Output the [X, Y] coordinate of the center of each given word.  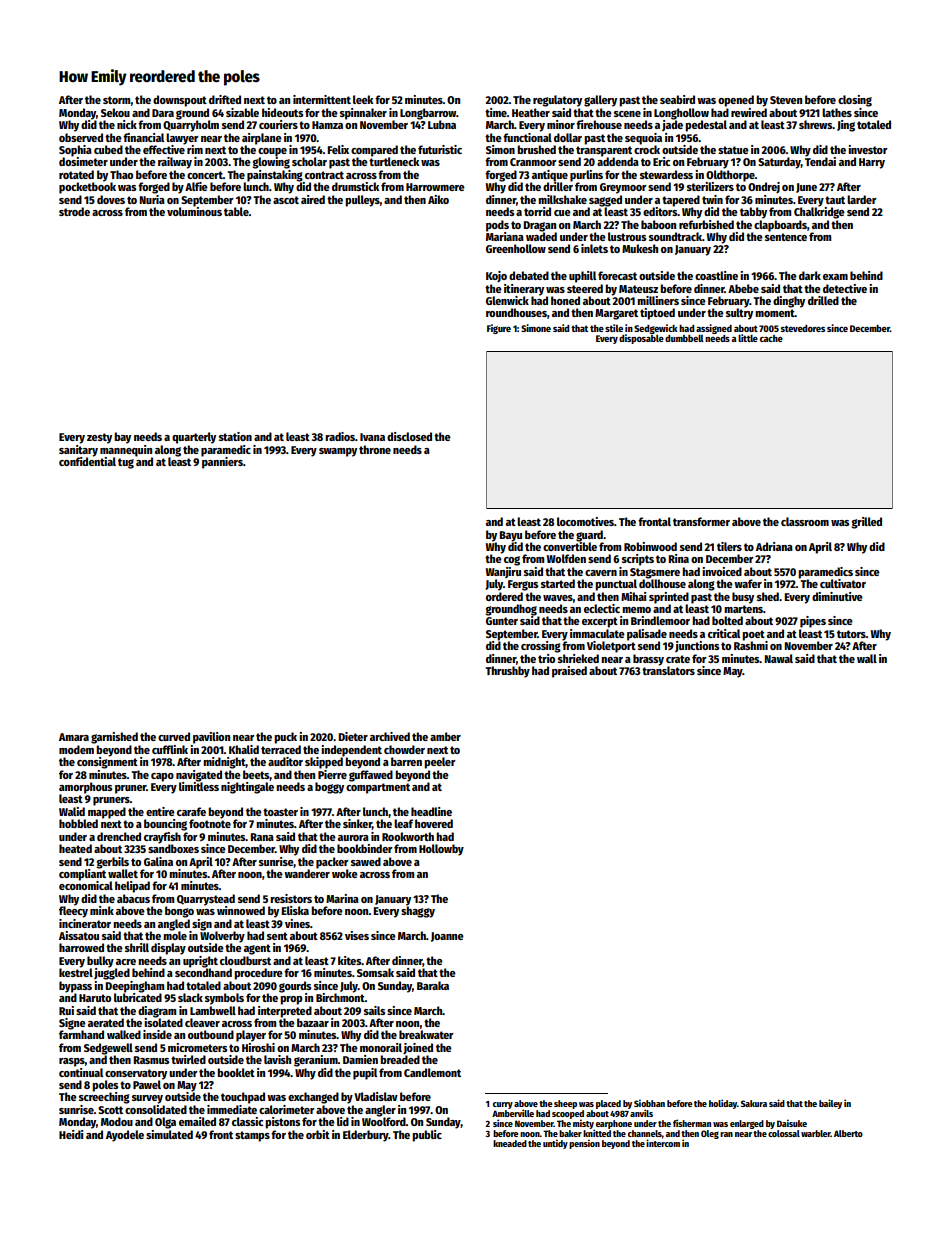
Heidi [71, 1134]
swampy [338, 452]
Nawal [778, 658]
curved [174, 736]
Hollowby [441, 850]
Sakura [754, 1103]
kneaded [510, 1143]
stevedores [803, 328]
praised [569, 672]
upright [200, 962]
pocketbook [87, 188]
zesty [99, 438]
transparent [604, 151]
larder [862, 199]
